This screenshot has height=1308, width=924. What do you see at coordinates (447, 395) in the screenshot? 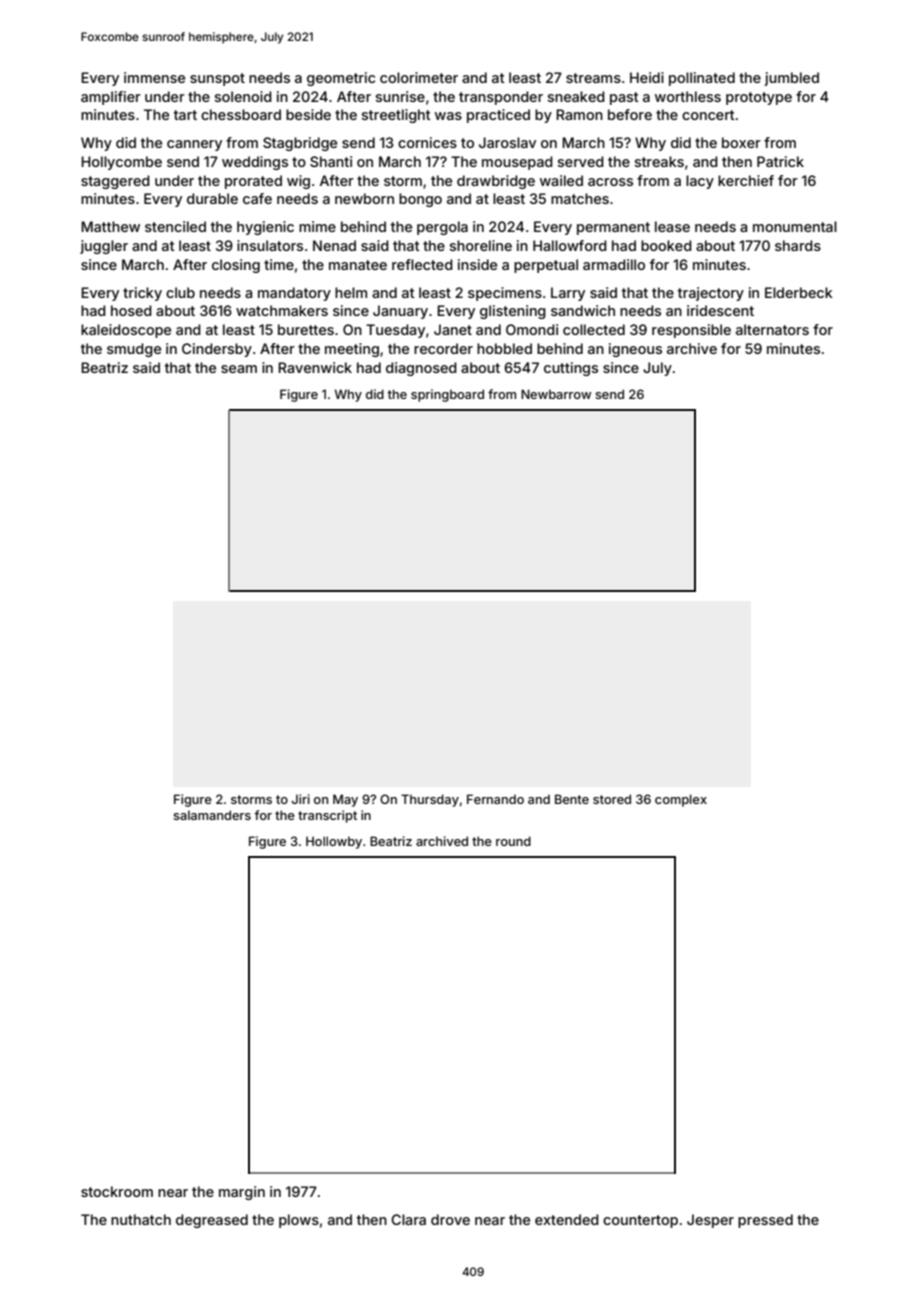
I see `springboard` at bounding box center [447, 395].
